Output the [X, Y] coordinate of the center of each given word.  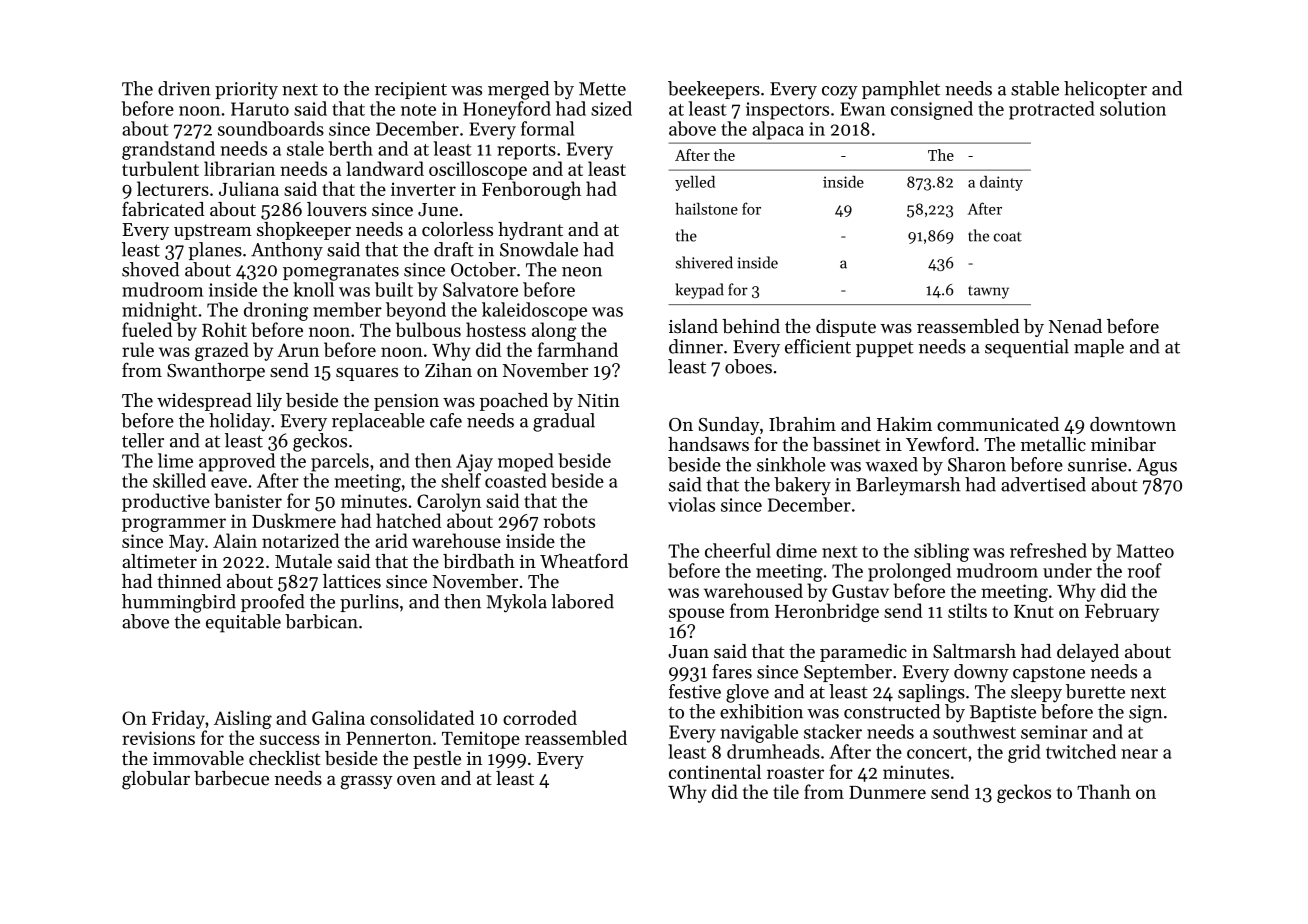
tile [786, 791]
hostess [496, 329]
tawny [988, 292]
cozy [840, 93]
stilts [967, 610]
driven [184, 88]
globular [156, 780]
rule [138, 349]
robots [569, 520]
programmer [174, 525]
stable [1035, 88]
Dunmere [887, 792]
